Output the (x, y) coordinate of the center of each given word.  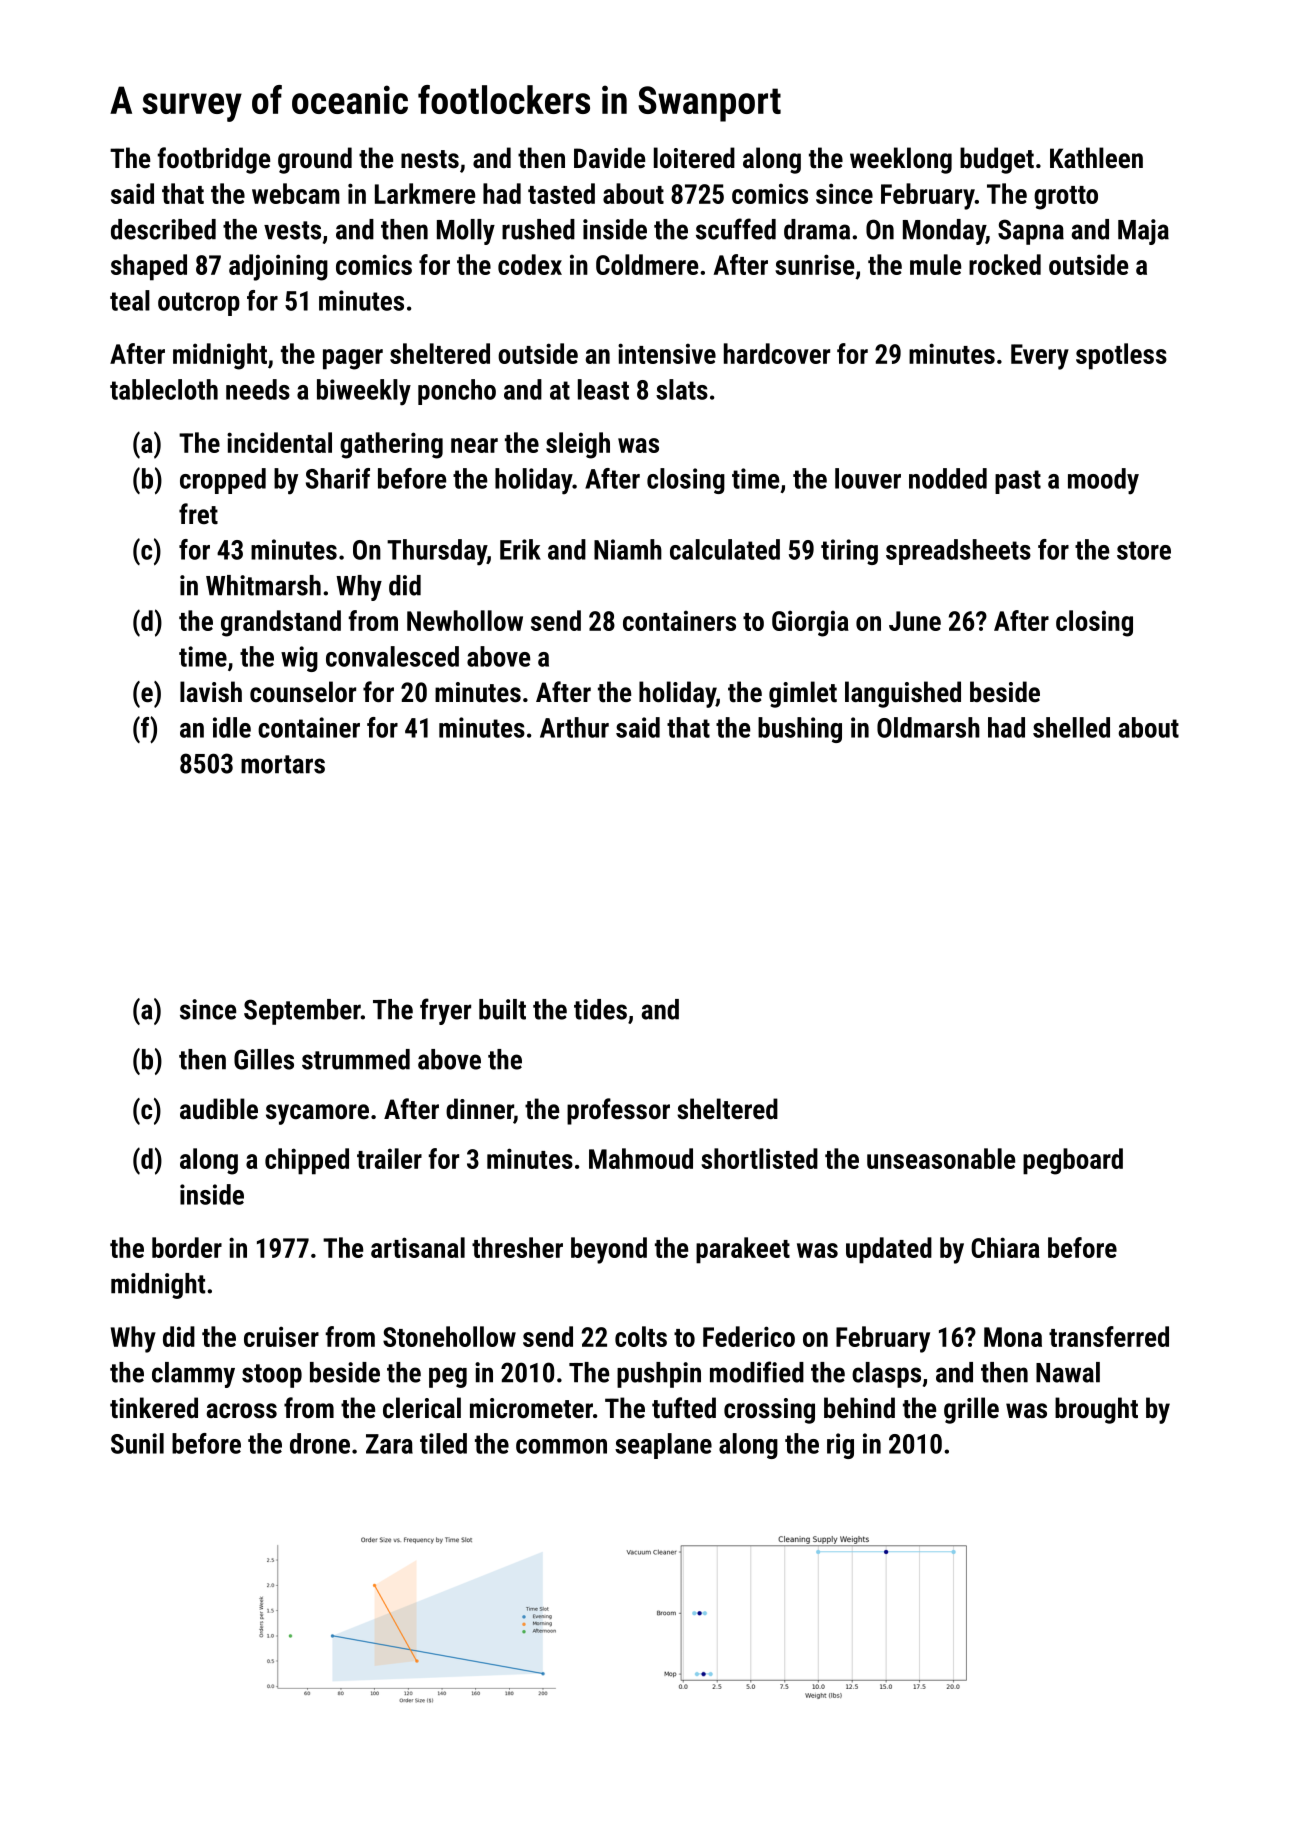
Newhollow (465, 620)
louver (868, 478)
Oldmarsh (928, 727)
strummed (356, 1059)
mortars (283, 764)
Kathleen (1096, 158)
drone (320, 1443)
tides (600, 1009)
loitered (694, 158)
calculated (725, 549)
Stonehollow (449, 1336)
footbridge (213, 160)
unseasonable (941, 1158)
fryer (445, 1011)
